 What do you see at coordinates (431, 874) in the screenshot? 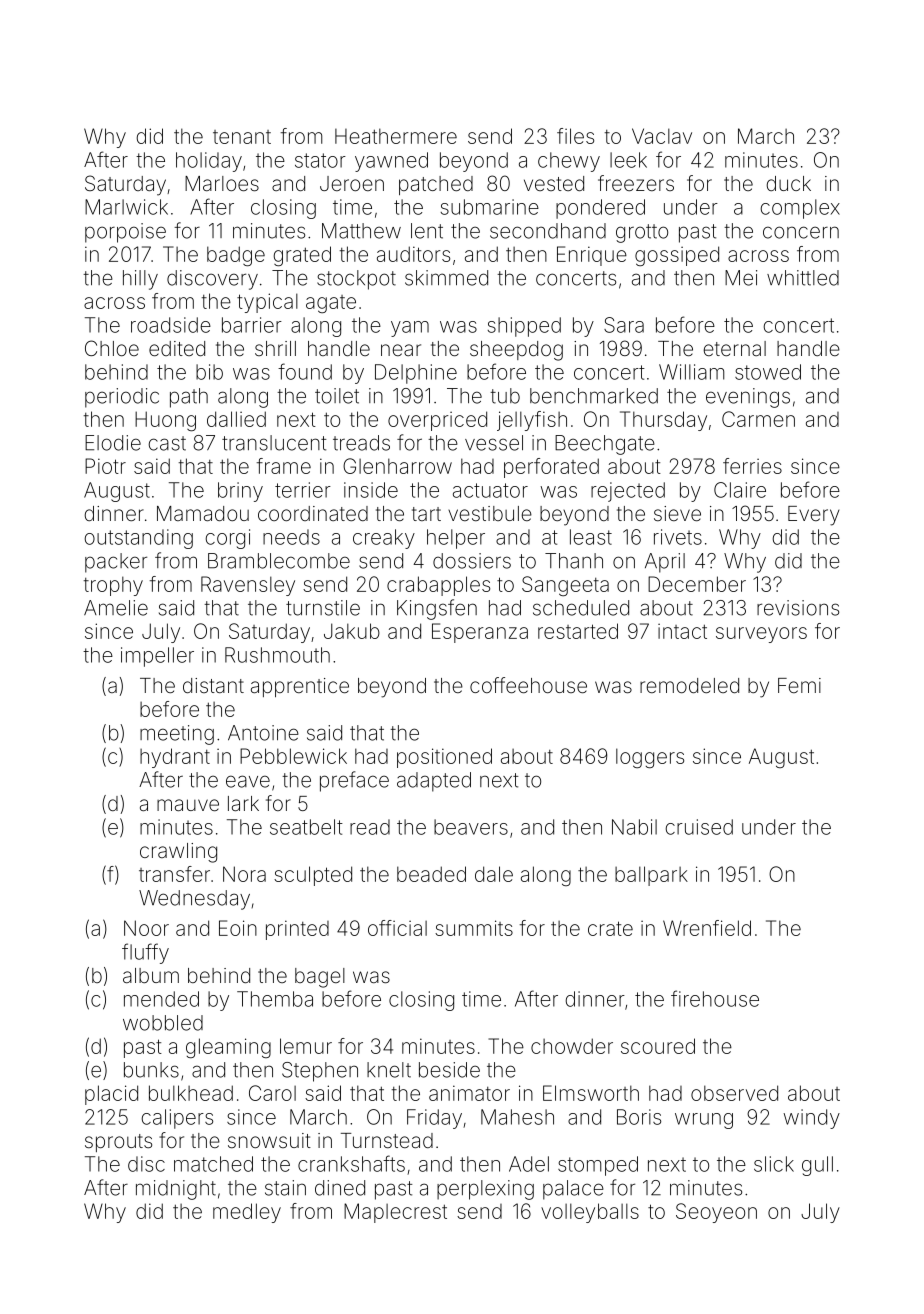
I see `beaded` at bounding box center [431, 874].
